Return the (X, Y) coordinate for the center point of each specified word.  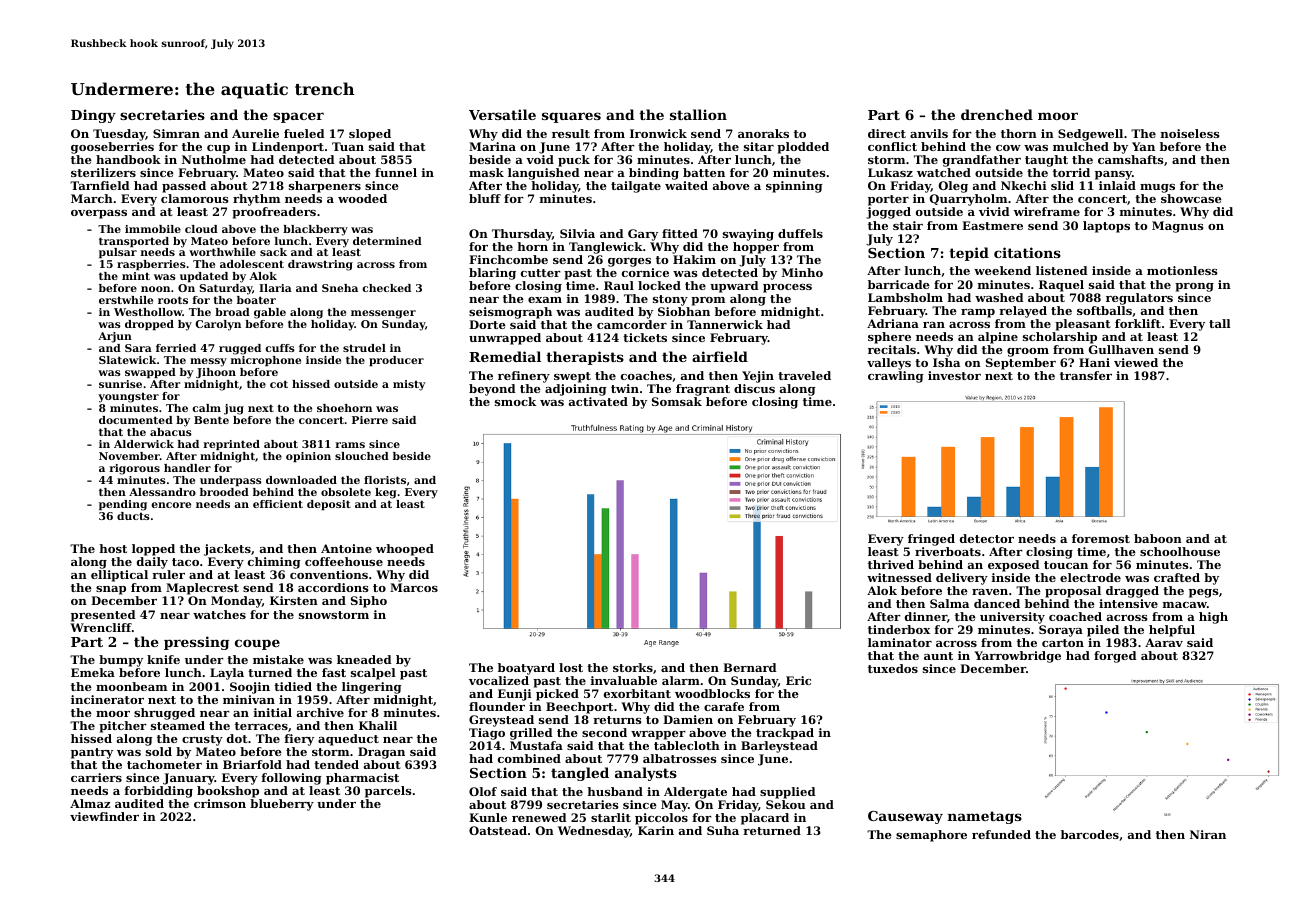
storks (633, 667)
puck (574, 161)
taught (1046, 161)
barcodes (1090, 834)
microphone (265, 361)
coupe (257, 644)
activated (598, 401)
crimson (220, 803)
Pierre (370, 420)
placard (765, 819)
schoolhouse (1180, 551)
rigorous (134, 469)
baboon (1158, 538)
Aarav (1164, 642)
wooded (362, 198)
